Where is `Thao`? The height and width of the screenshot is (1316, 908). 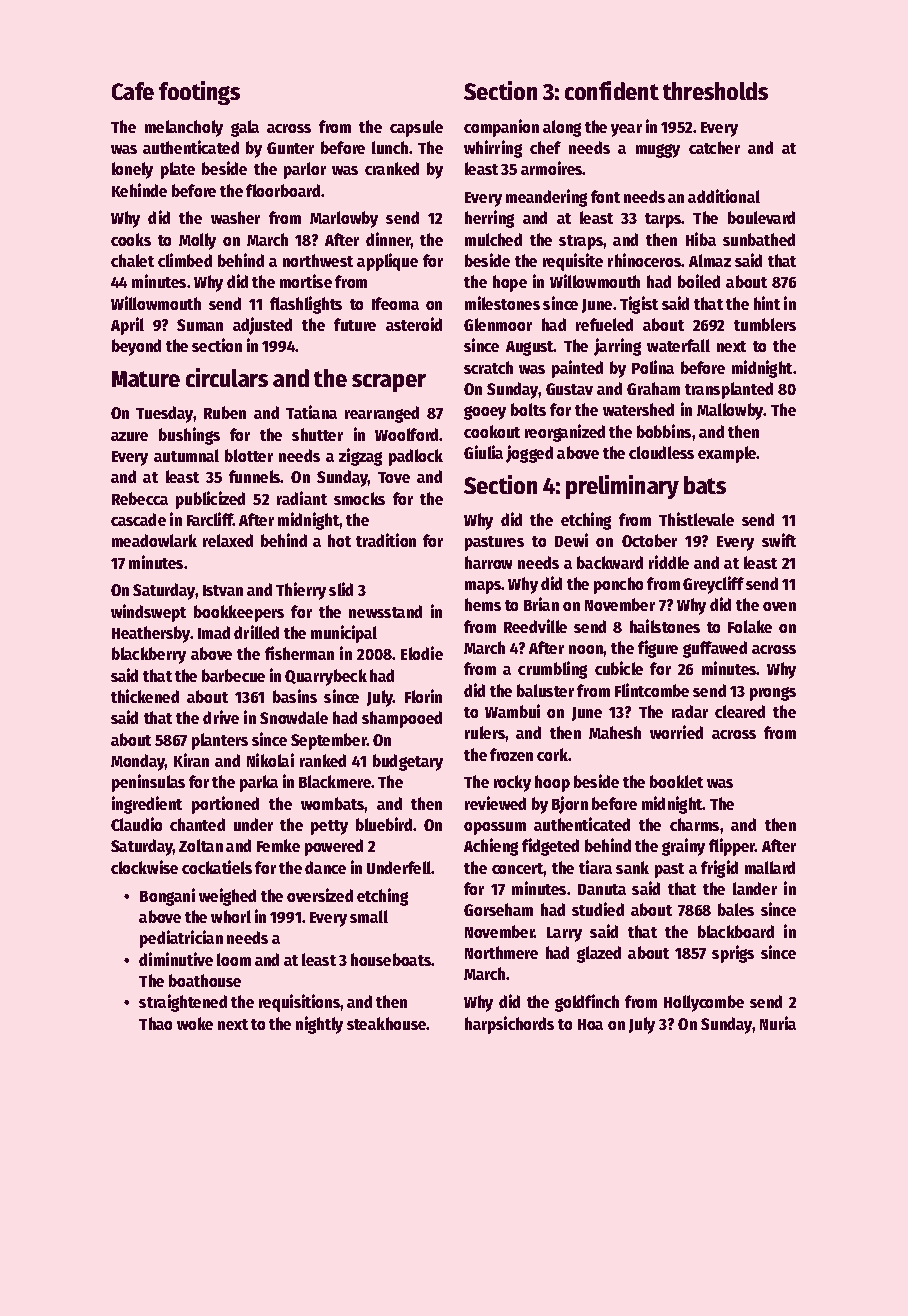
Thao is located at coordinates (155, 1023).
